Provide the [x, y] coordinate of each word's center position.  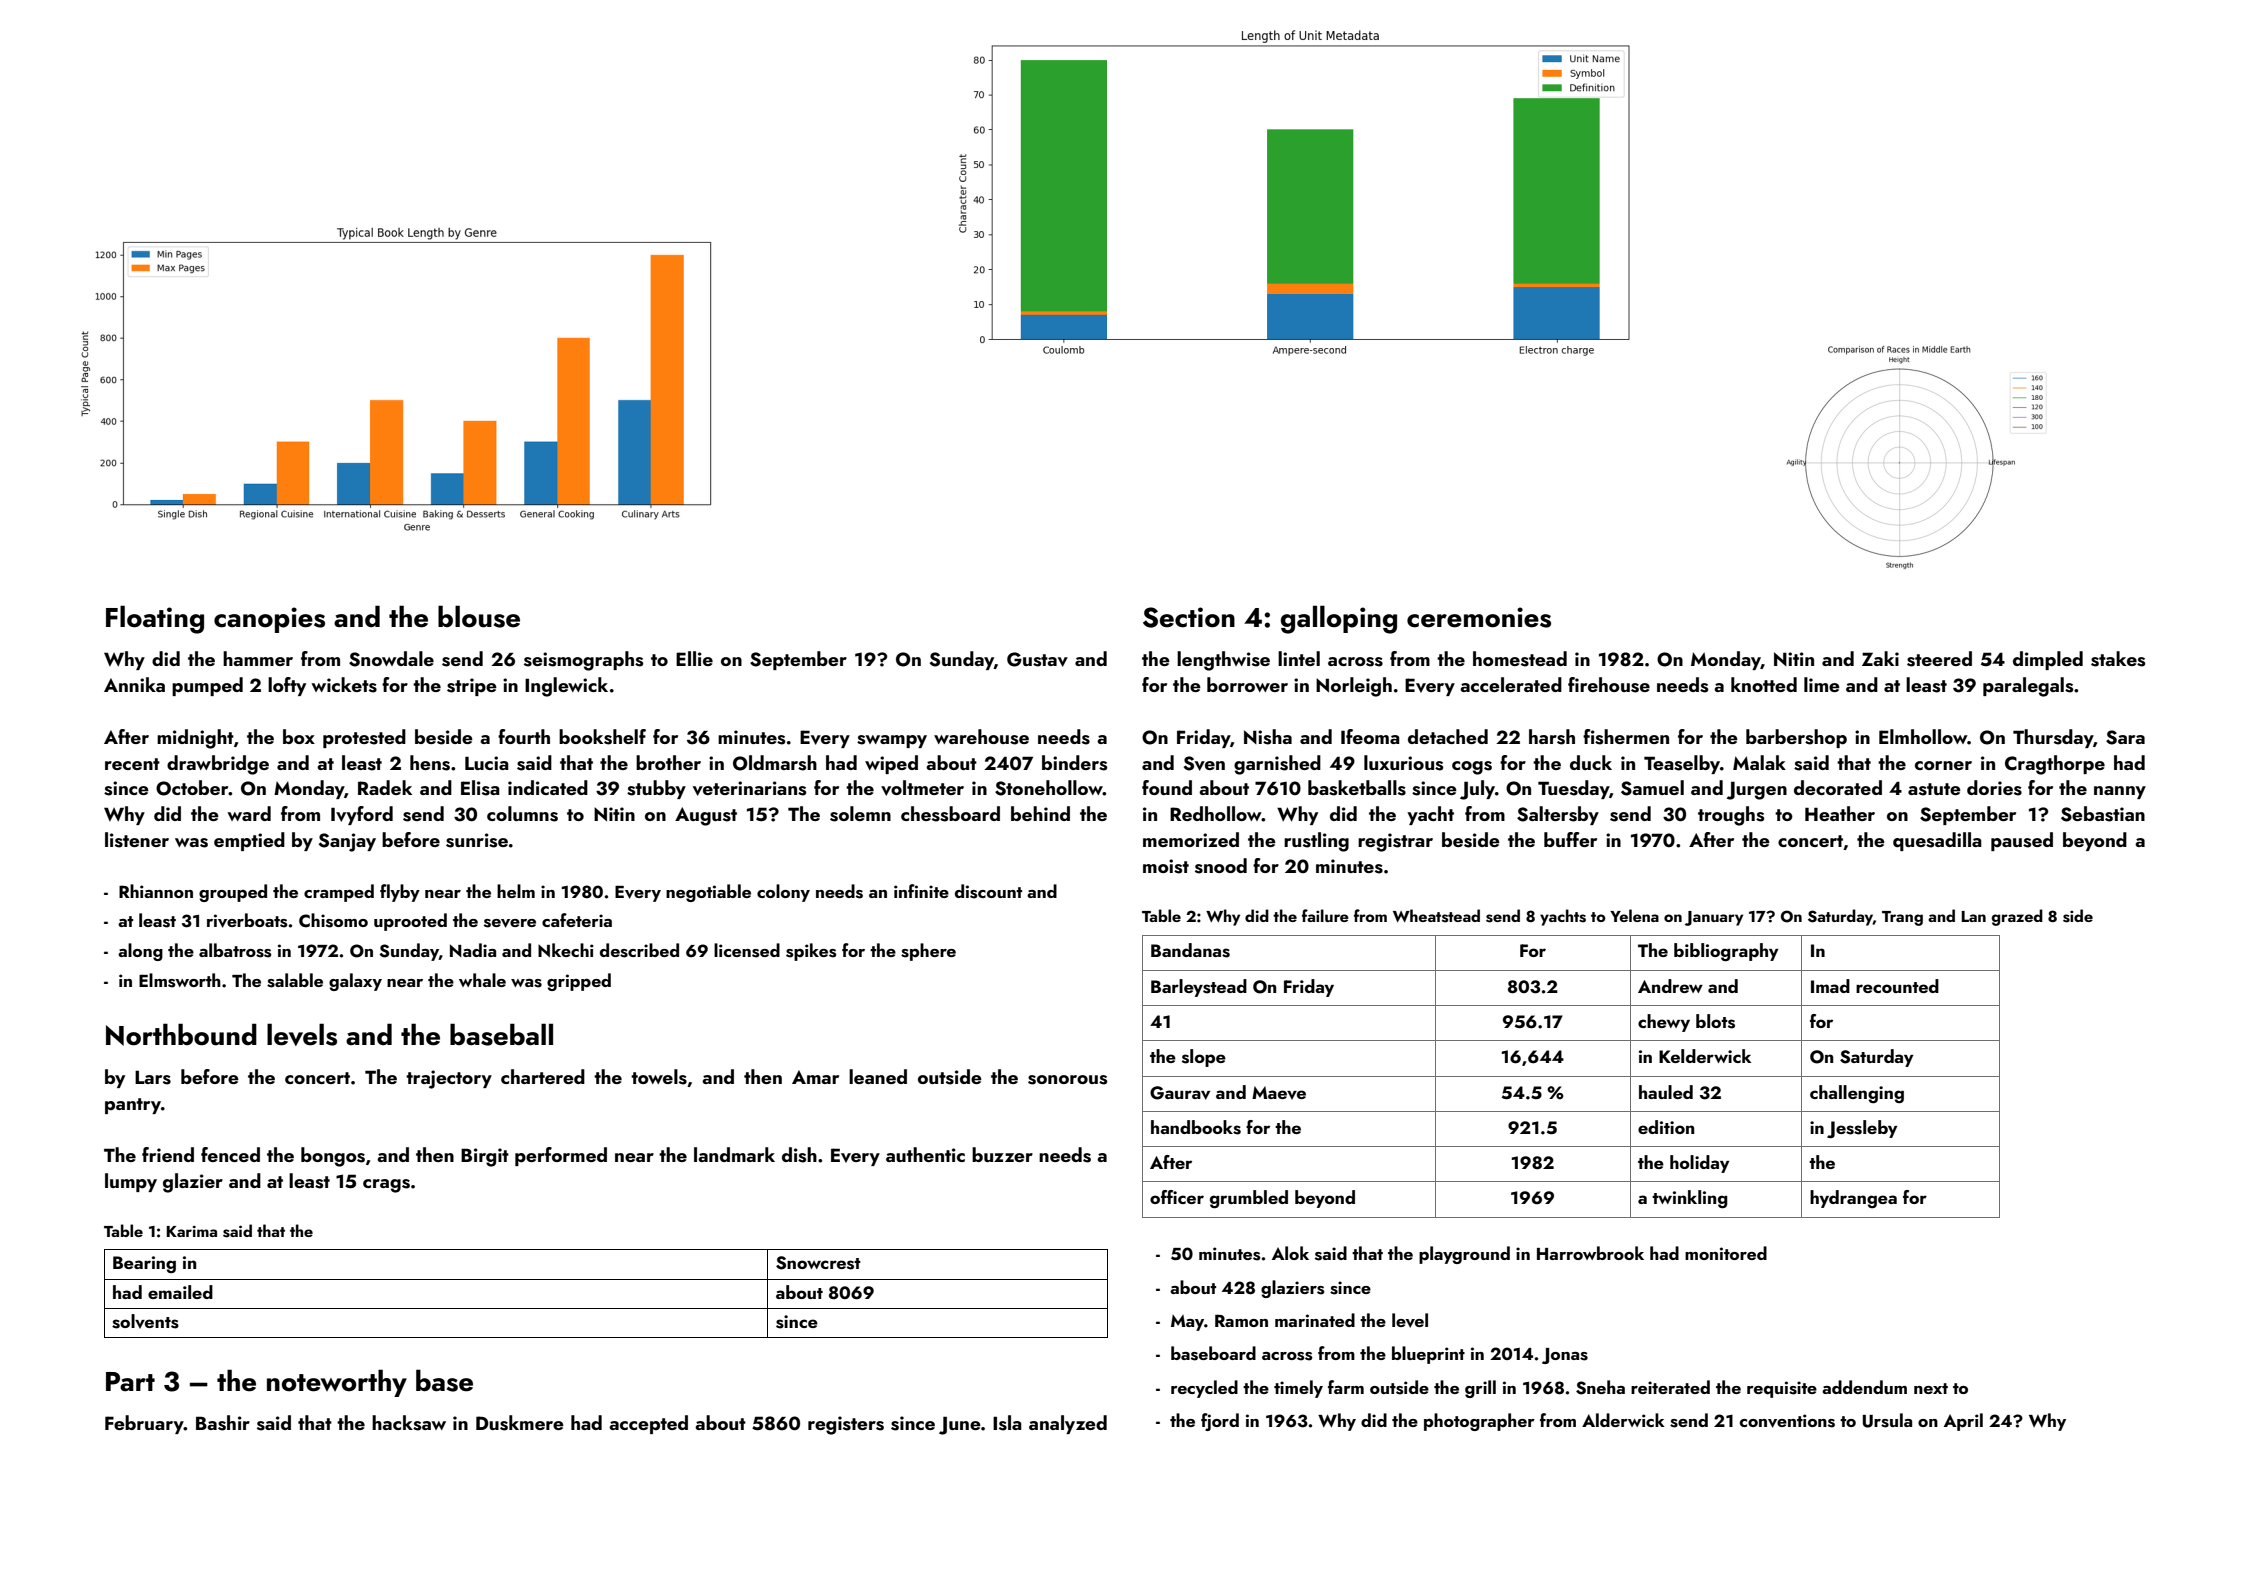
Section [1189, 617]
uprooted [410, 922]
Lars [153, 1077]
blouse [479, 616]
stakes [2118, 659]
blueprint [1428, 1355]
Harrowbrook [1590, 1253]
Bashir [223, 1423]
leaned [878, 1076]
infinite [921, 891]
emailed [180, 1292]
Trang [1902, 918]
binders [1074, 763]
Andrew [1670, 986]
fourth [524, 736]
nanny [2120, 792]
